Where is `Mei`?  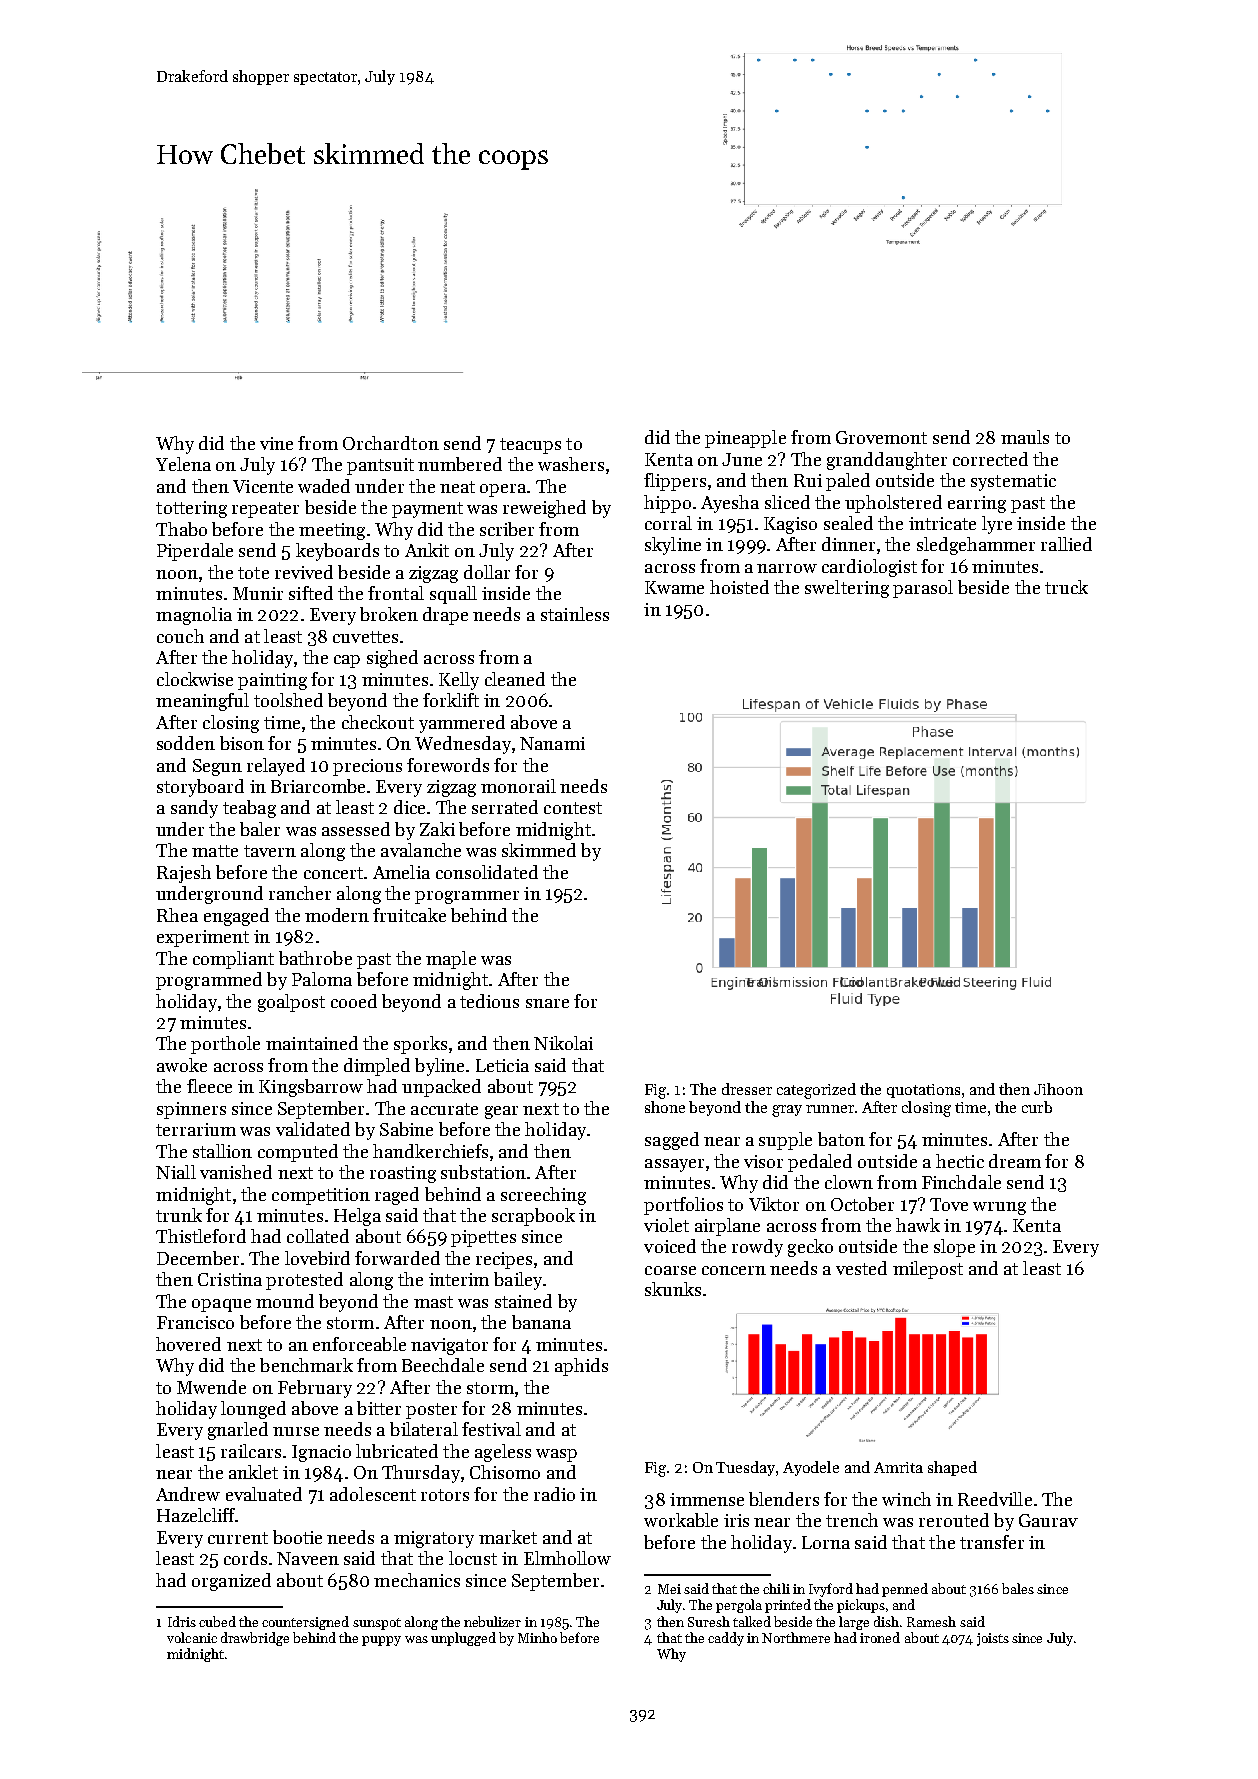 Mei is located at coordinates (669, 1589).
